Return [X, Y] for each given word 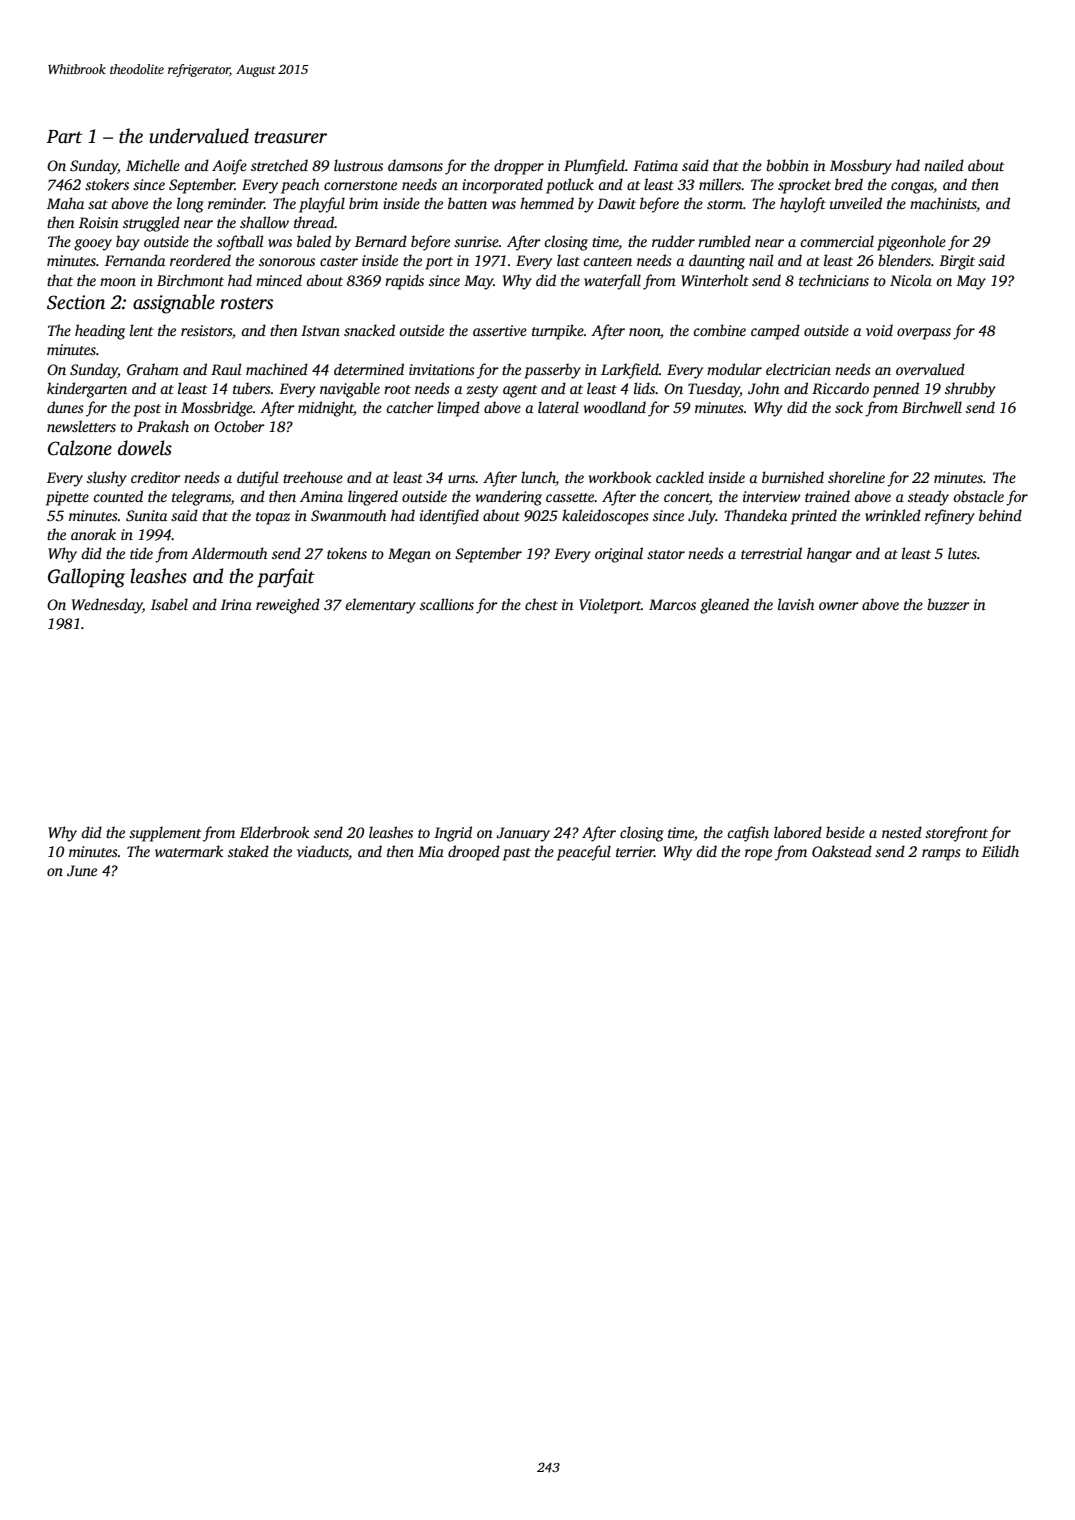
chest [541, 604]
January [523, 834]
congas [912, 188]
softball [240, 243]
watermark [189, 851]
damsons [415, 165]
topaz [273, 518]
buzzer [948, 604]
